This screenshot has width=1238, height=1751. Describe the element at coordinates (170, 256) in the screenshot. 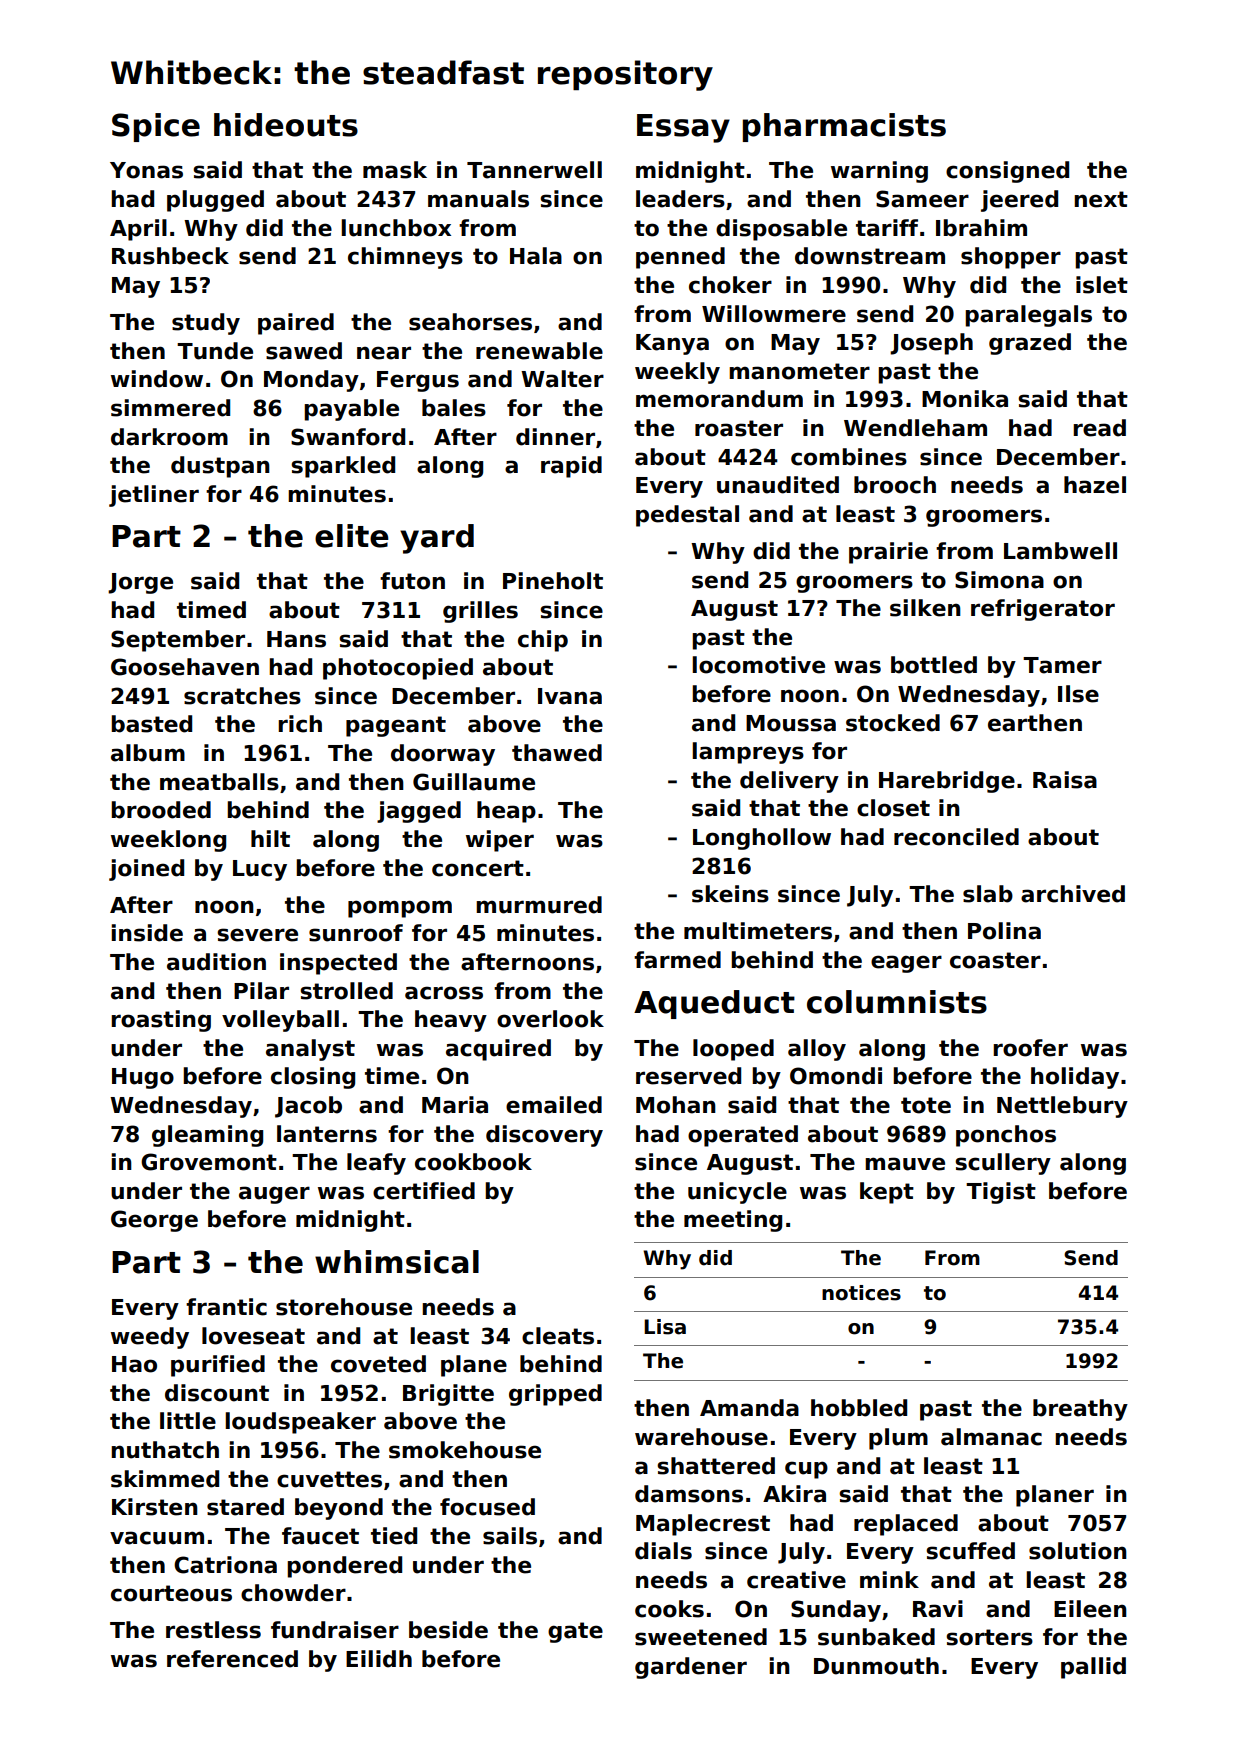

I see `Rushbeck` at that location.
